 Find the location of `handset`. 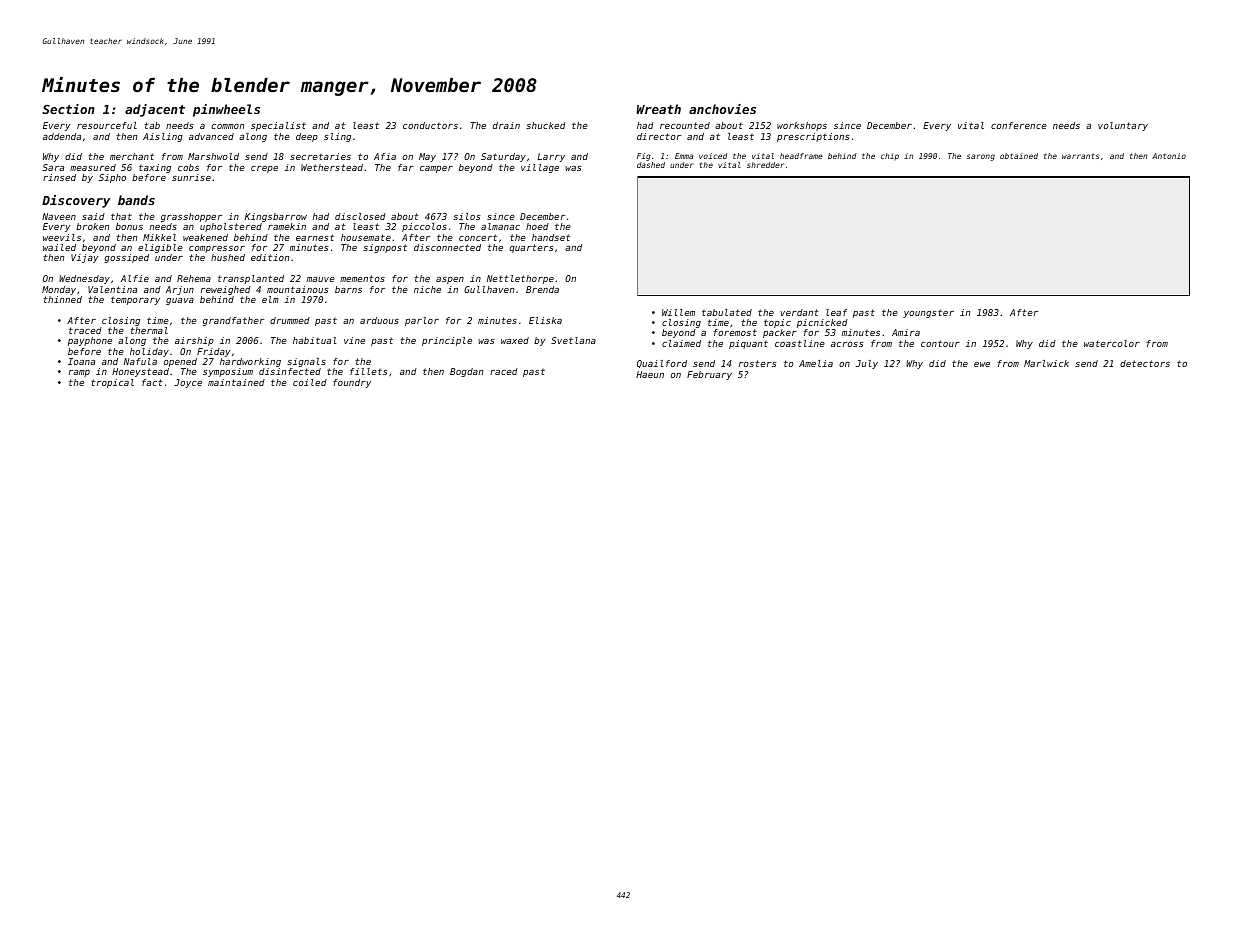

handset is located at coordinates (551, 237).
